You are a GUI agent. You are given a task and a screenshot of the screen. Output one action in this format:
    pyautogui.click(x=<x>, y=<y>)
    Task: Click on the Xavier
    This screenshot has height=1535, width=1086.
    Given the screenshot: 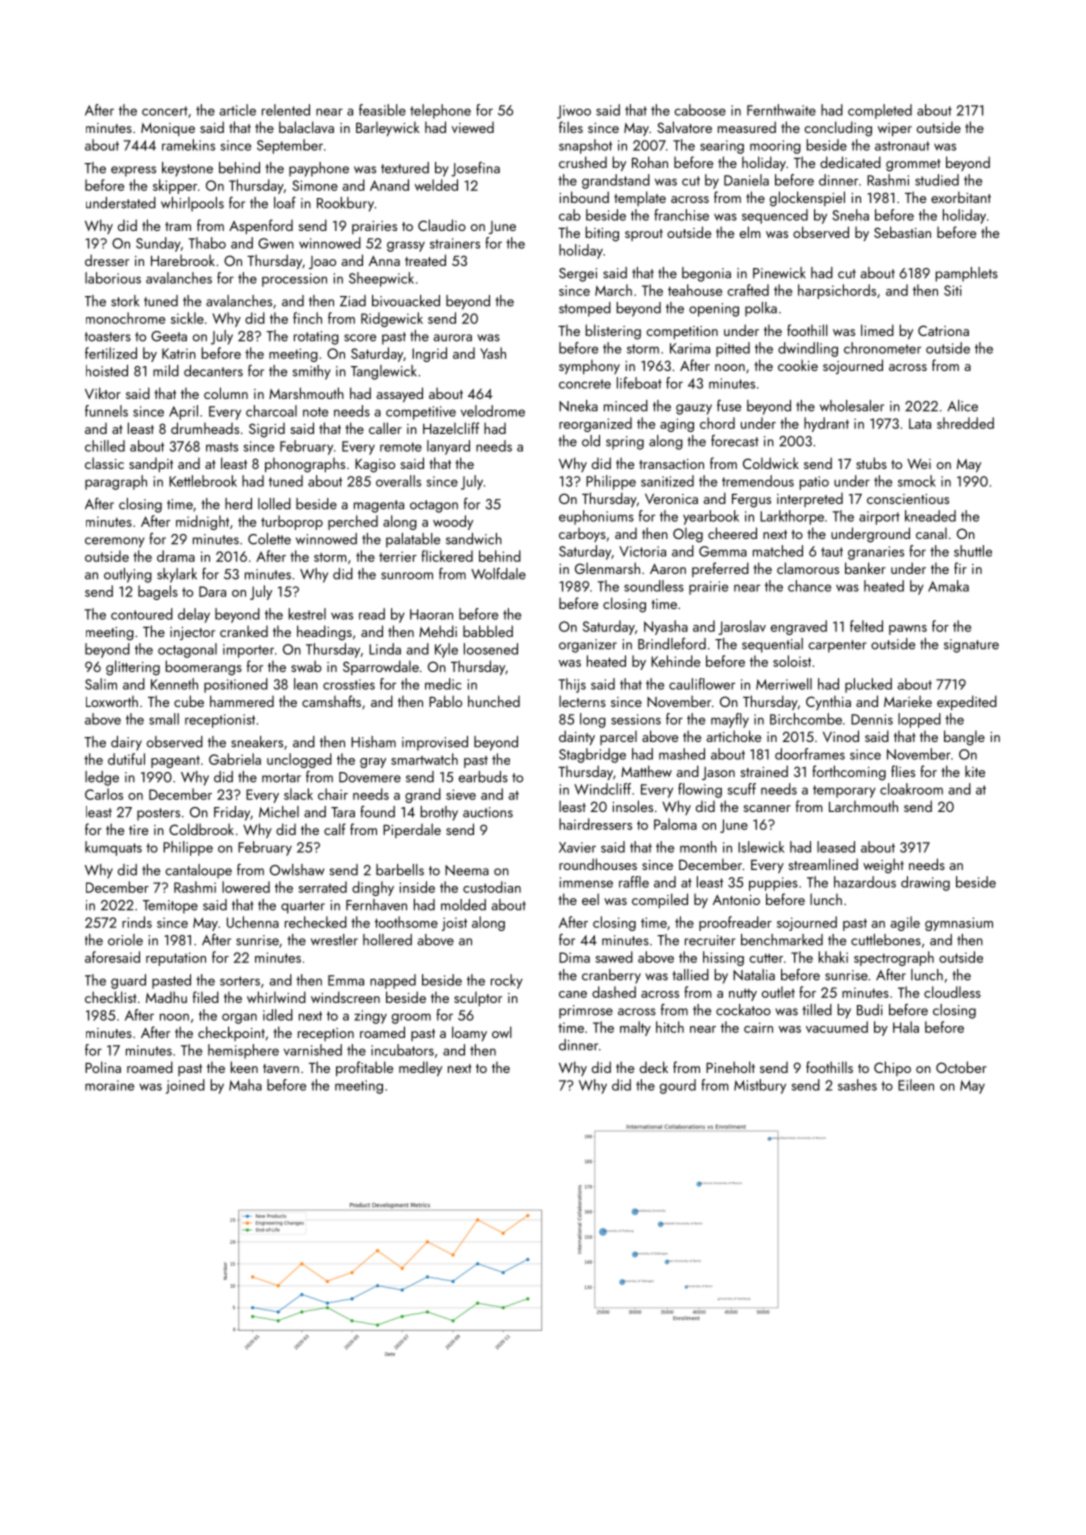 What is the action you would take?
    pyautogui.click(x=577, y=847)
